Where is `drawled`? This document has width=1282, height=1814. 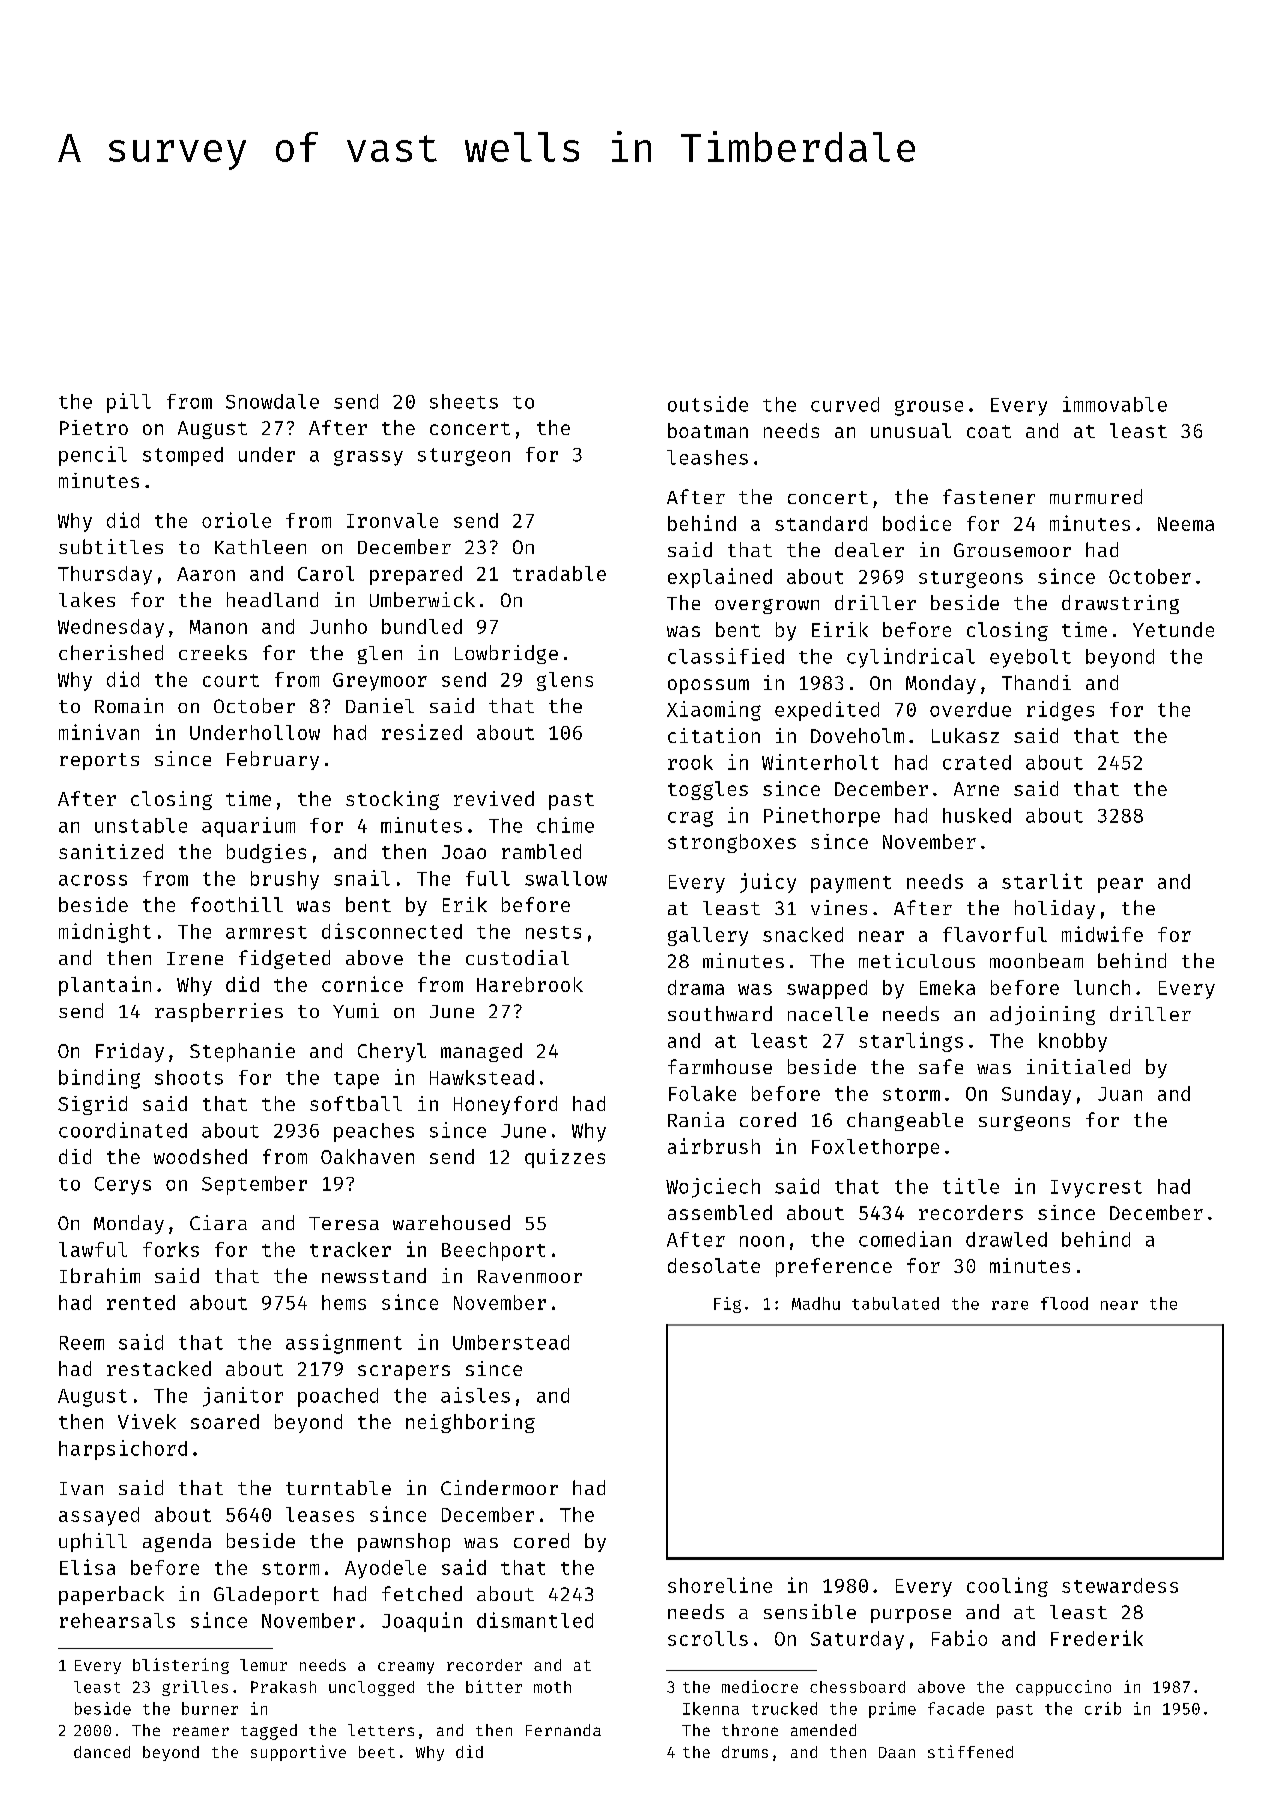
drawled is located at coordinates (1006, 1239).
